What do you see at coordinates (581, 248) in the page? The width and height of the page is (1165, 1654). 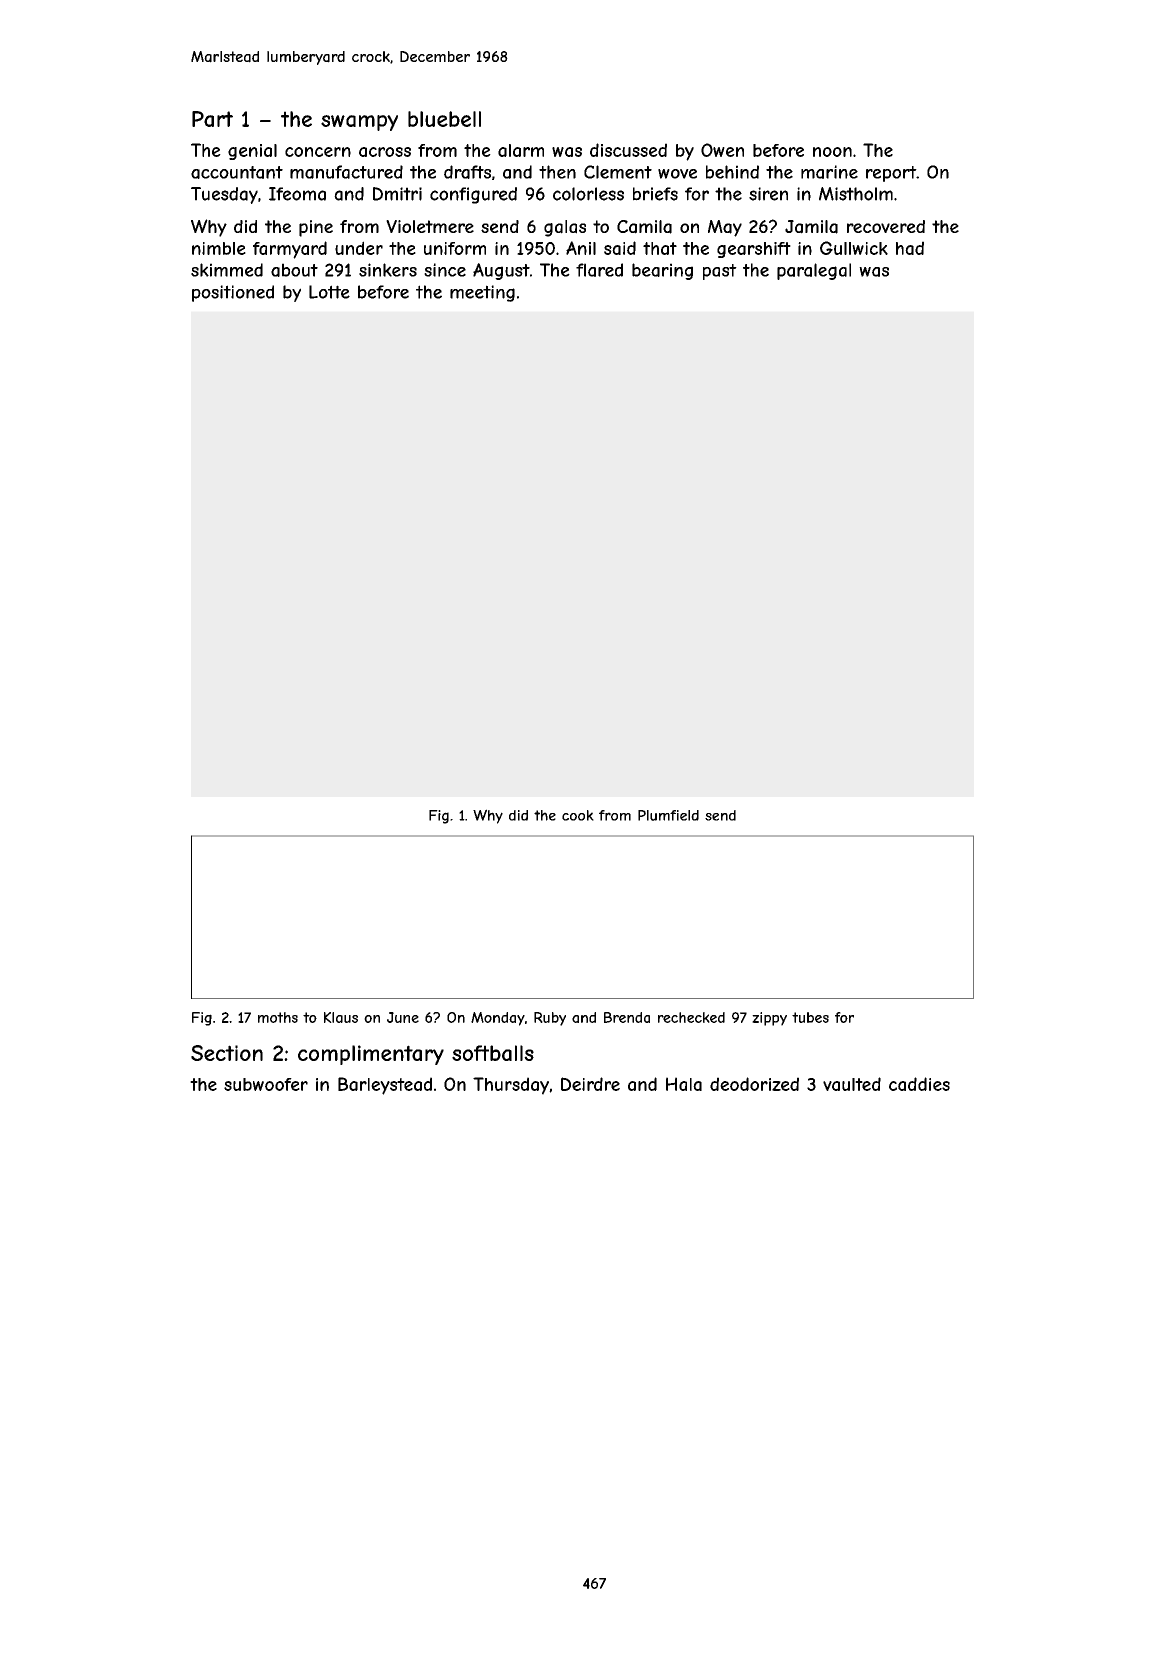 I see `Anil` at bounding box center [581, 248].
